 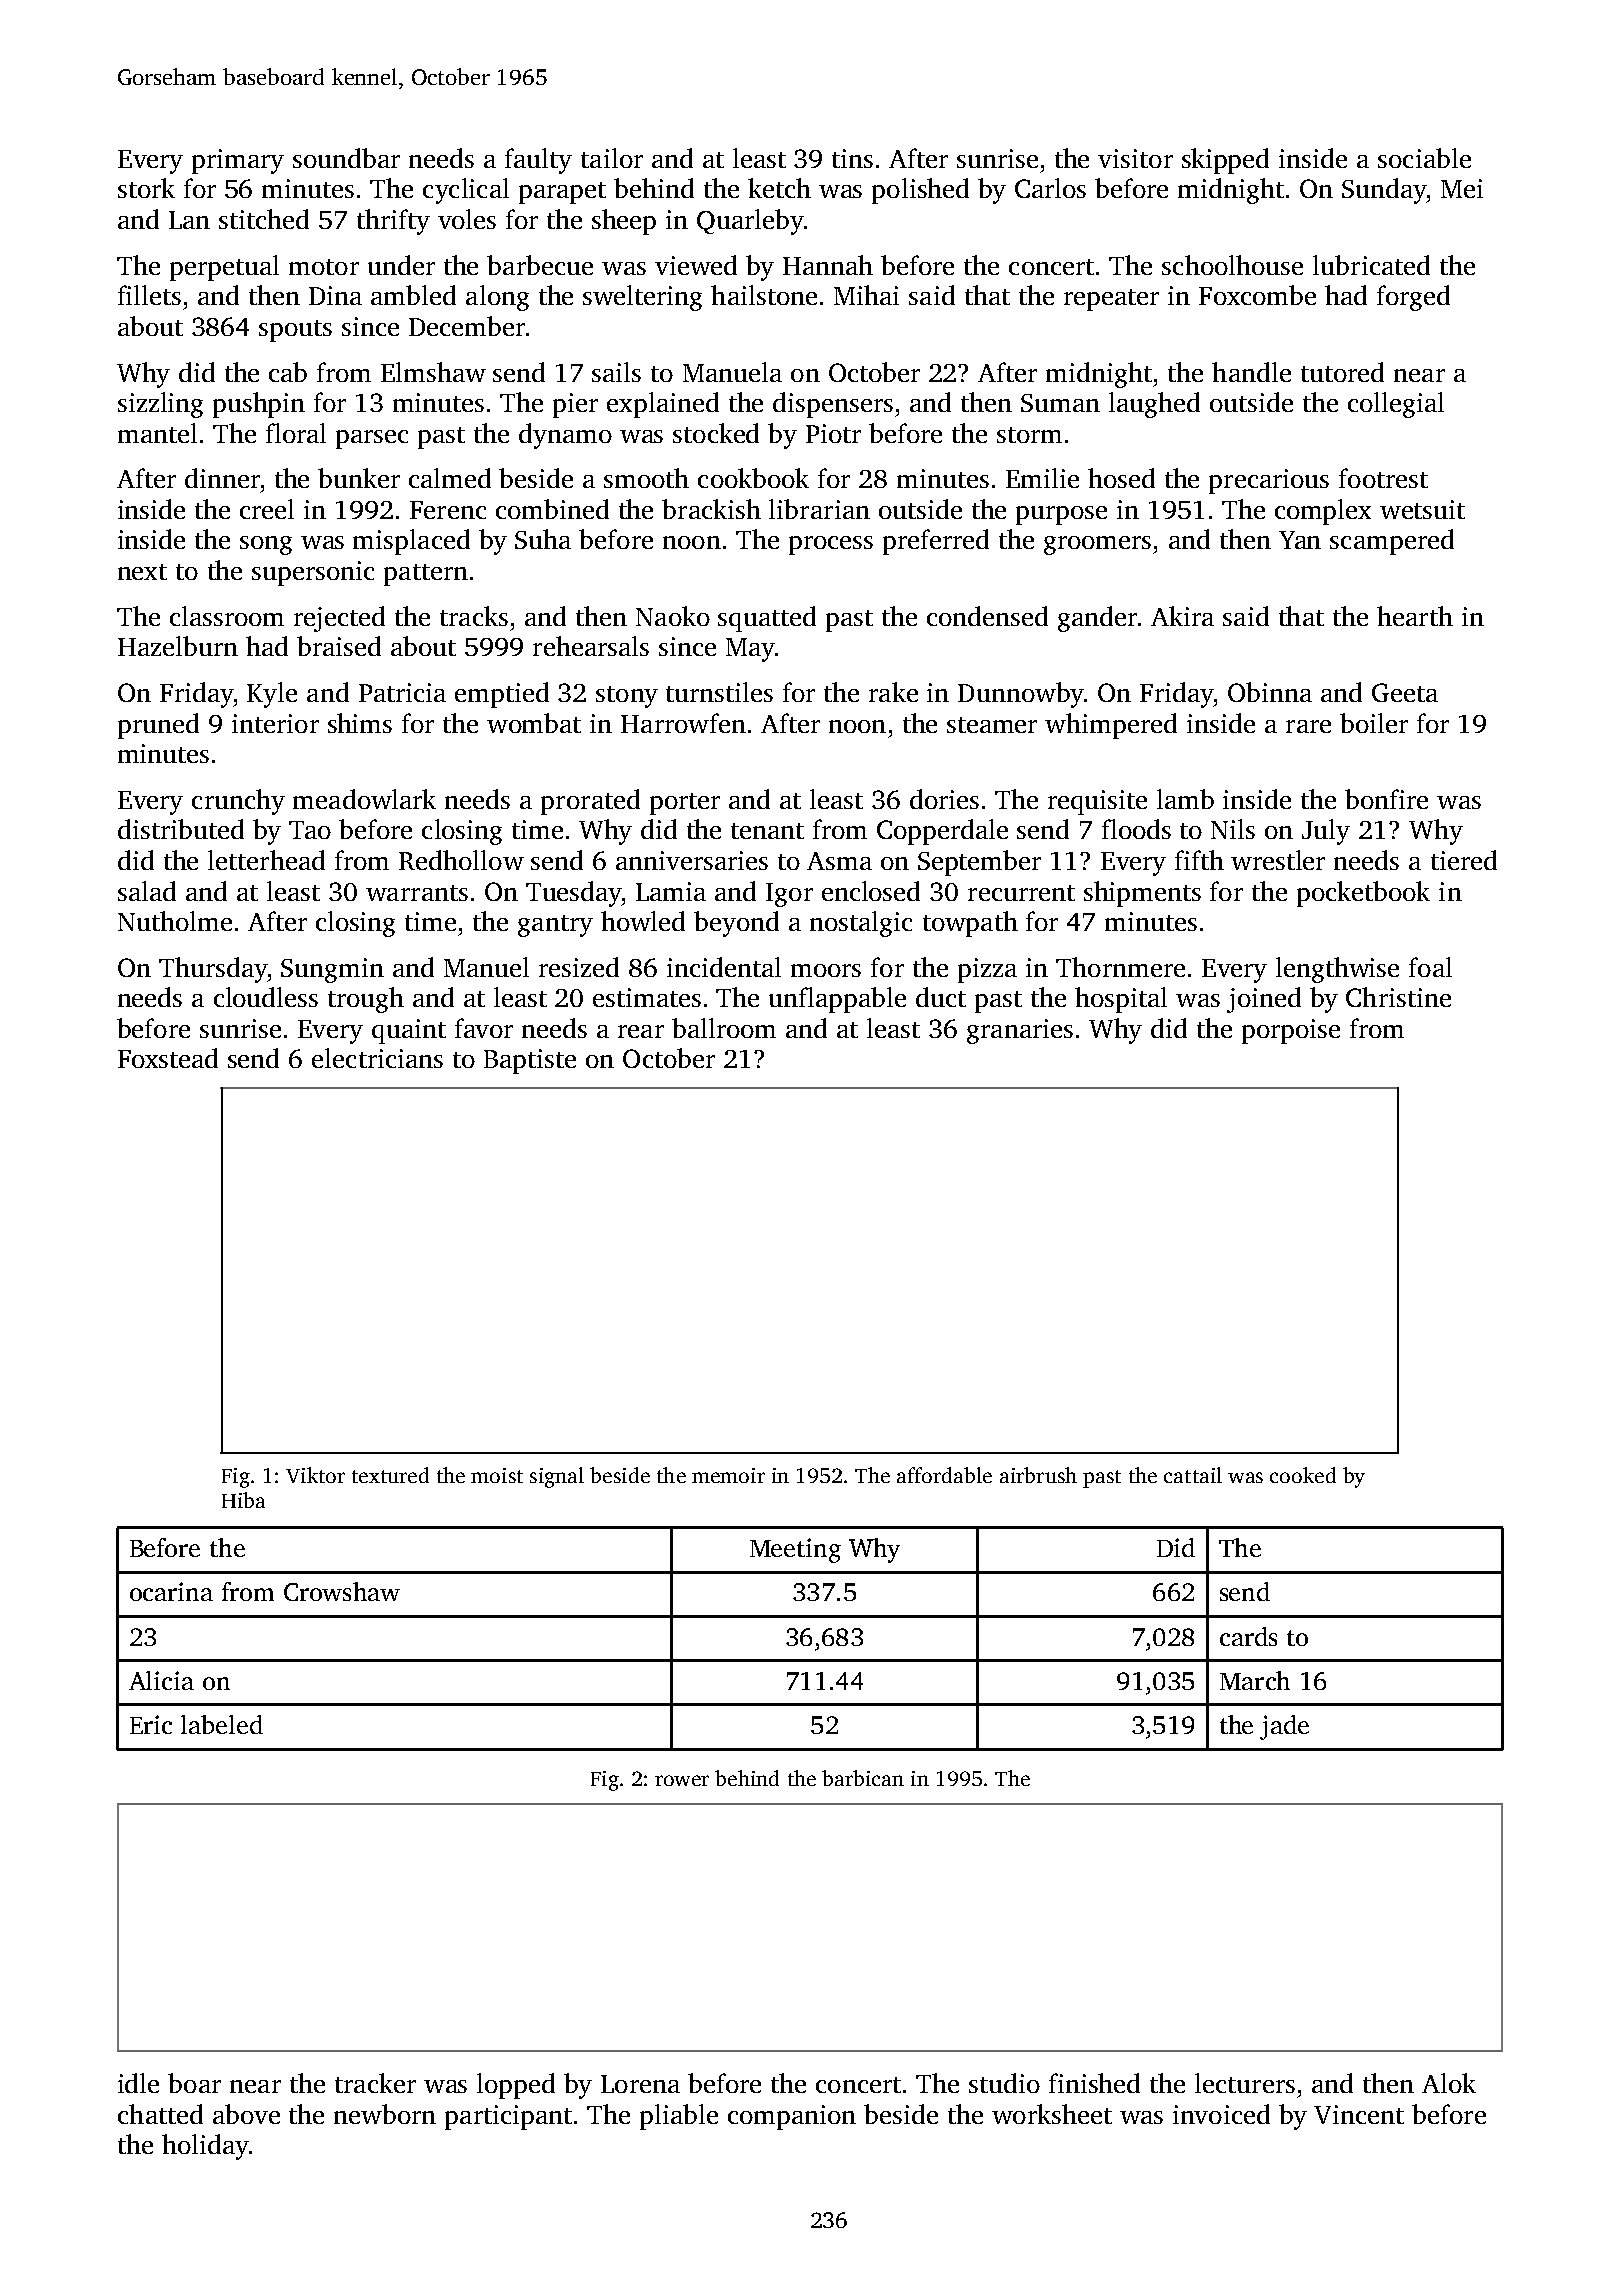 What do you see at coordinates (557, 1477) in the screenshot?
I see `signal` at bounding box center [557, 1477].
